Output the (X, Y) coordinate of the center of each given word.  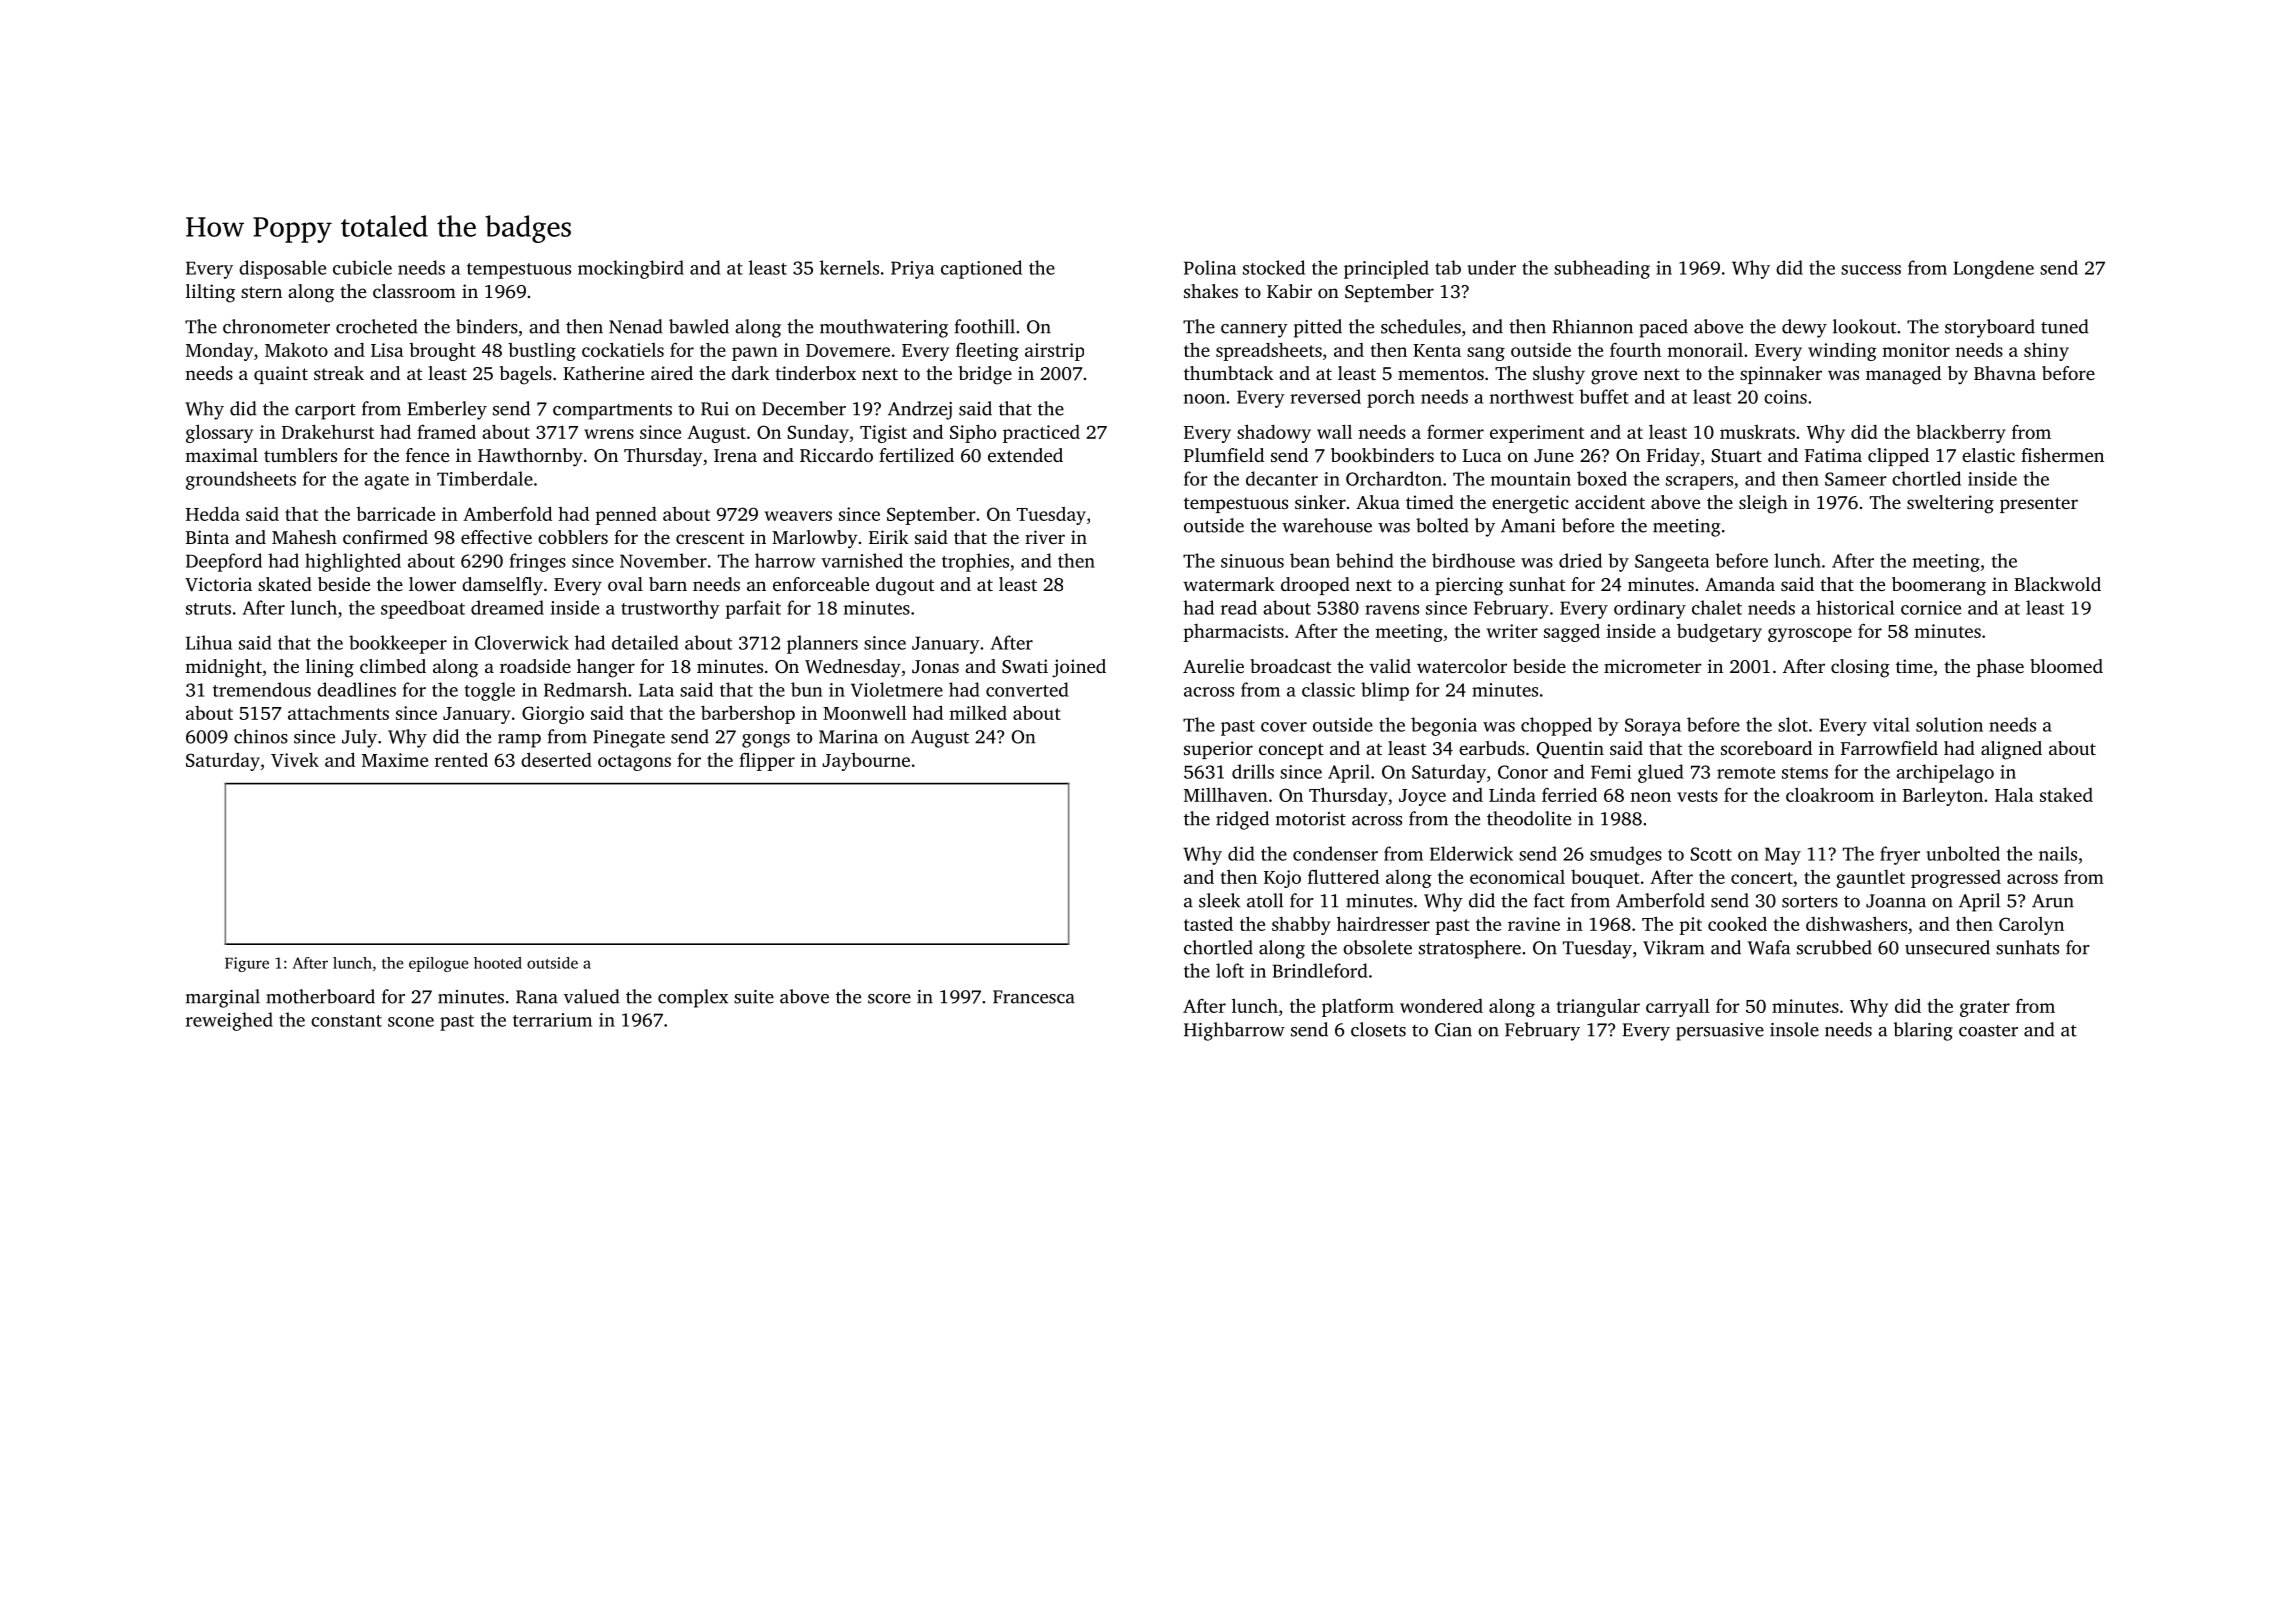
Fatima (1833, 455)
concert (1762, 878)
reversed (1325, 396)
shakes (1211, 291)
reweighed (229, 1021)
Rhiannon (1593, 326)
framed (446, 432)
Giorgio (553, 715)
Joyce (1422, 797)
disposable (282, 269)
